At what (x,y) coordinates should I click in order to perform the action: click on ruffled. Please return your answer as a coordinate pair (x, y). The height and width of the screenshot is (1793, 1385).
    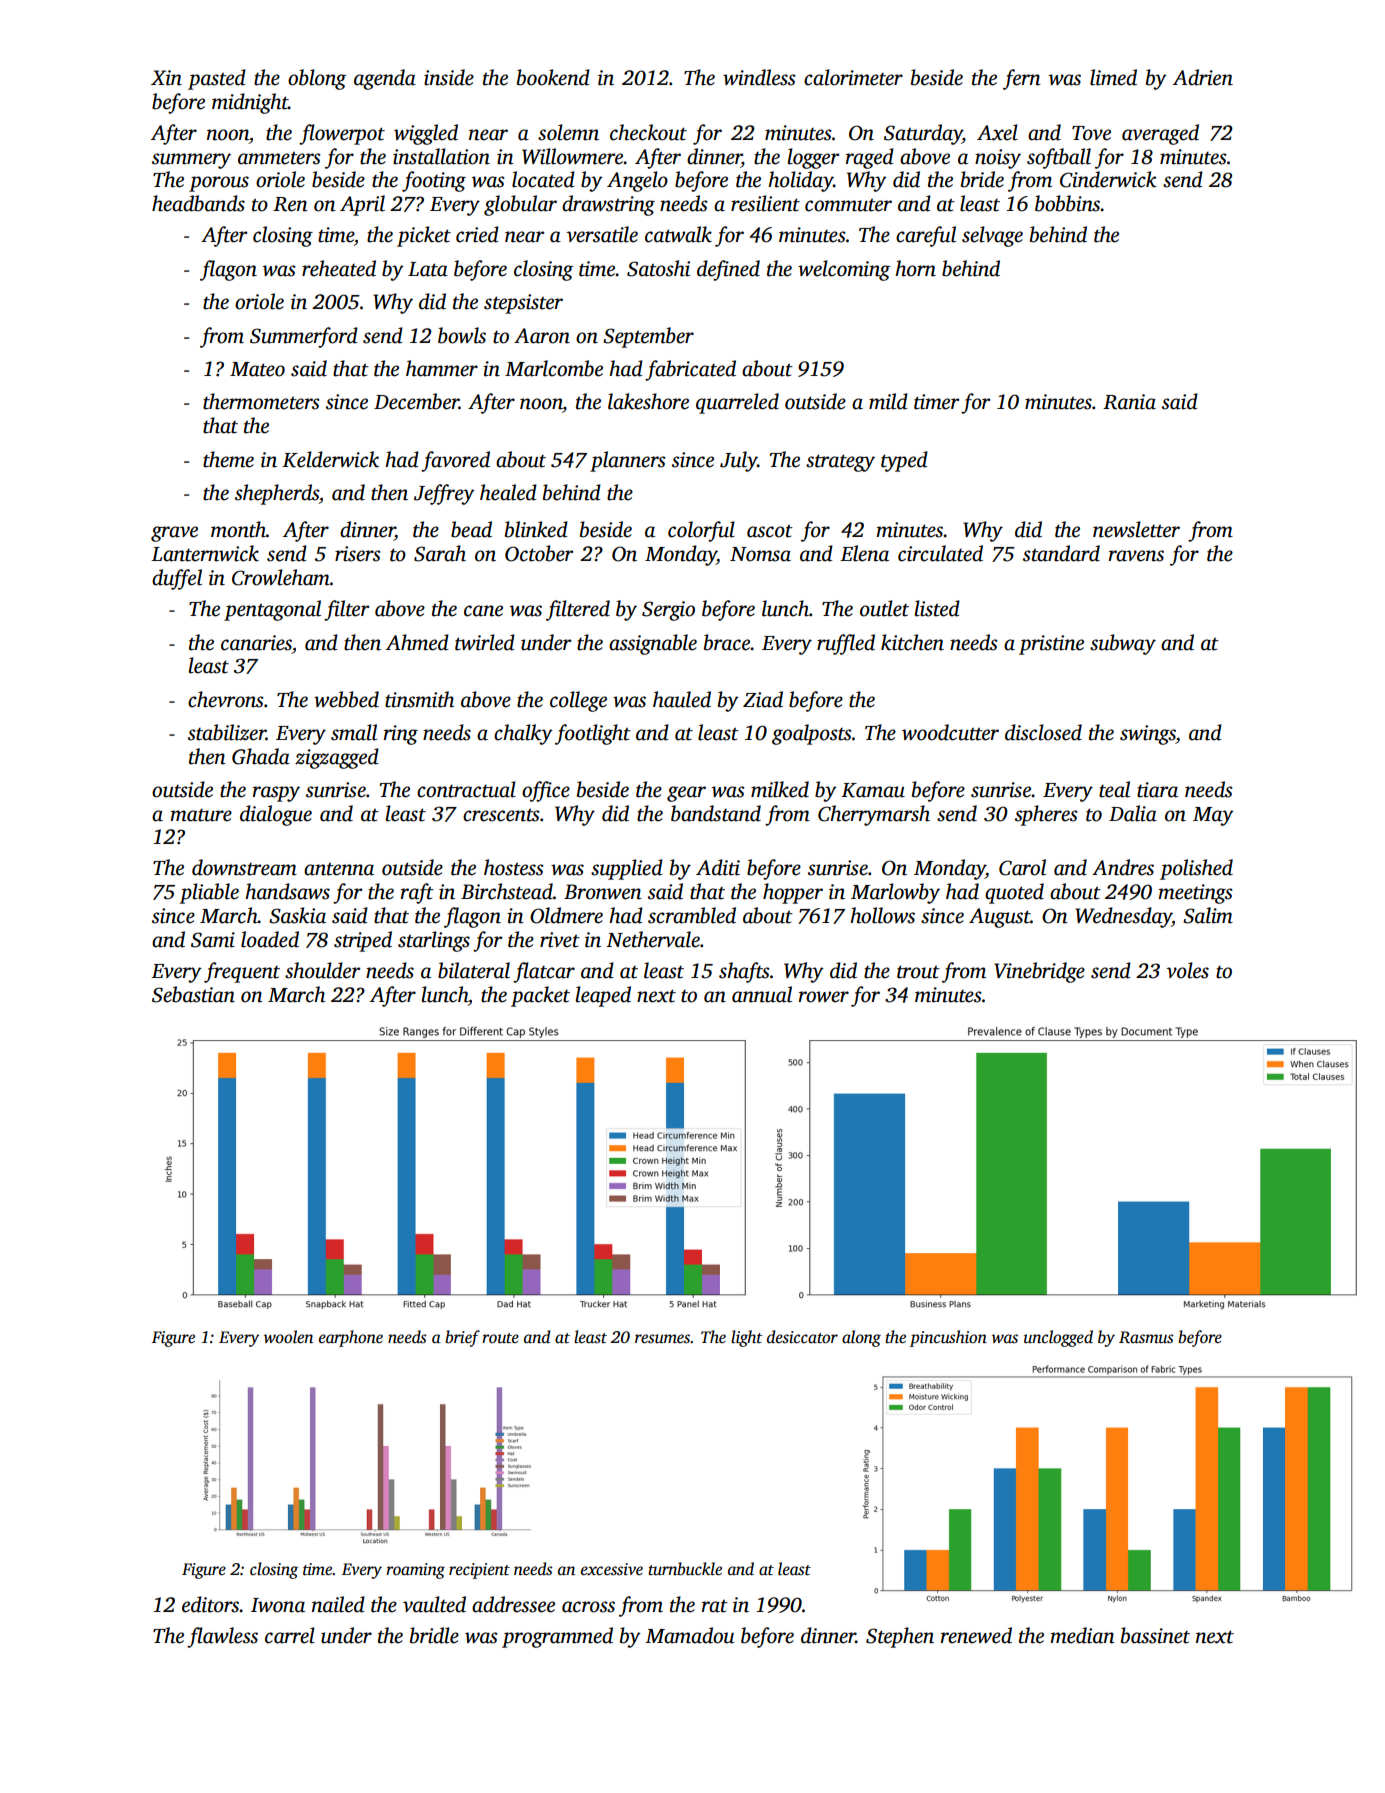
    Looking at the image, I should click on (846, 644).
